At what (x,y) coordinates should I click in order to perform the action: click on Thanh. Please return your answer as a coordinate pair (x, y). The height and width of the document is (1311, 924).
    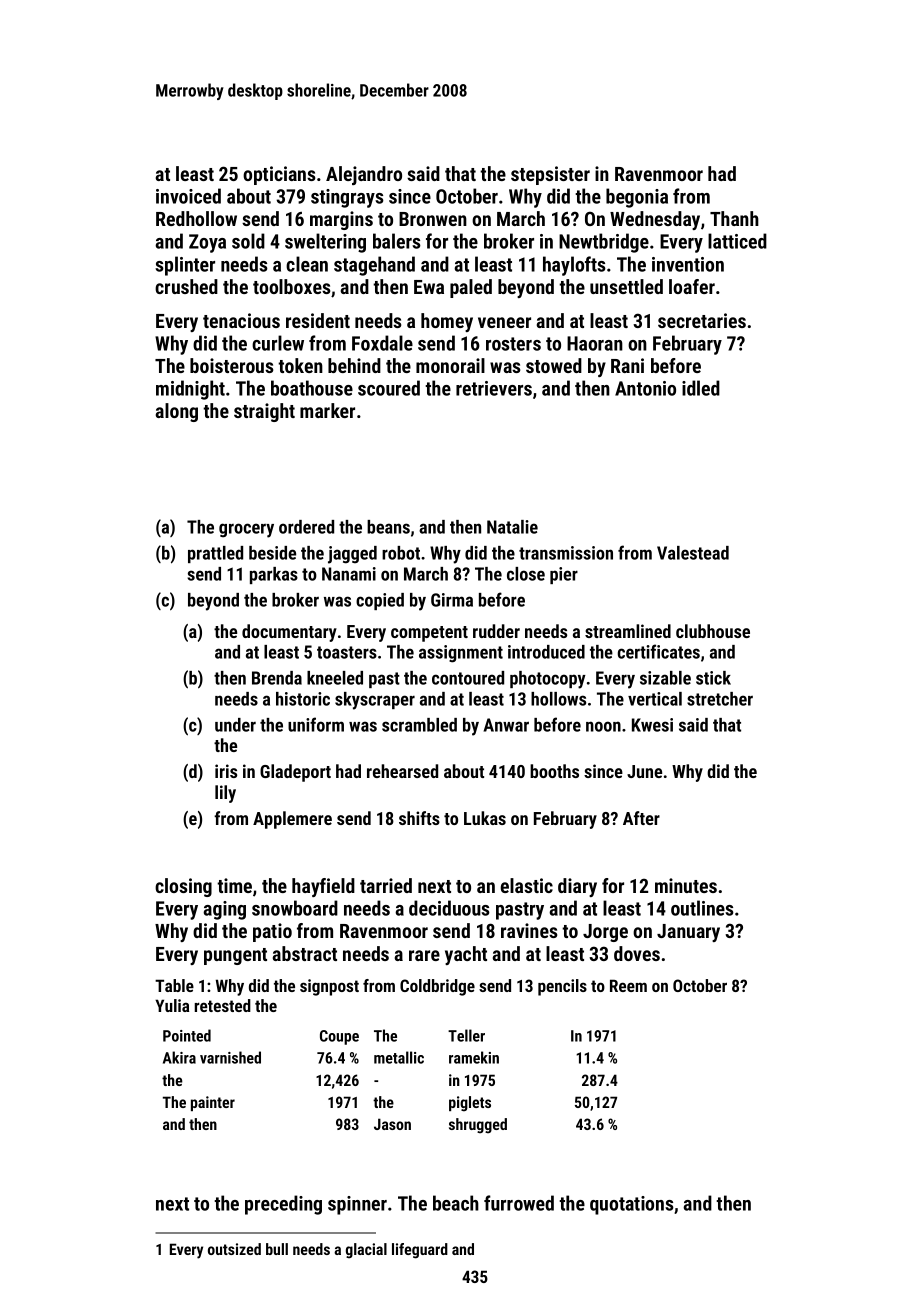
    Looking at the image, I should click on (734, 218).
